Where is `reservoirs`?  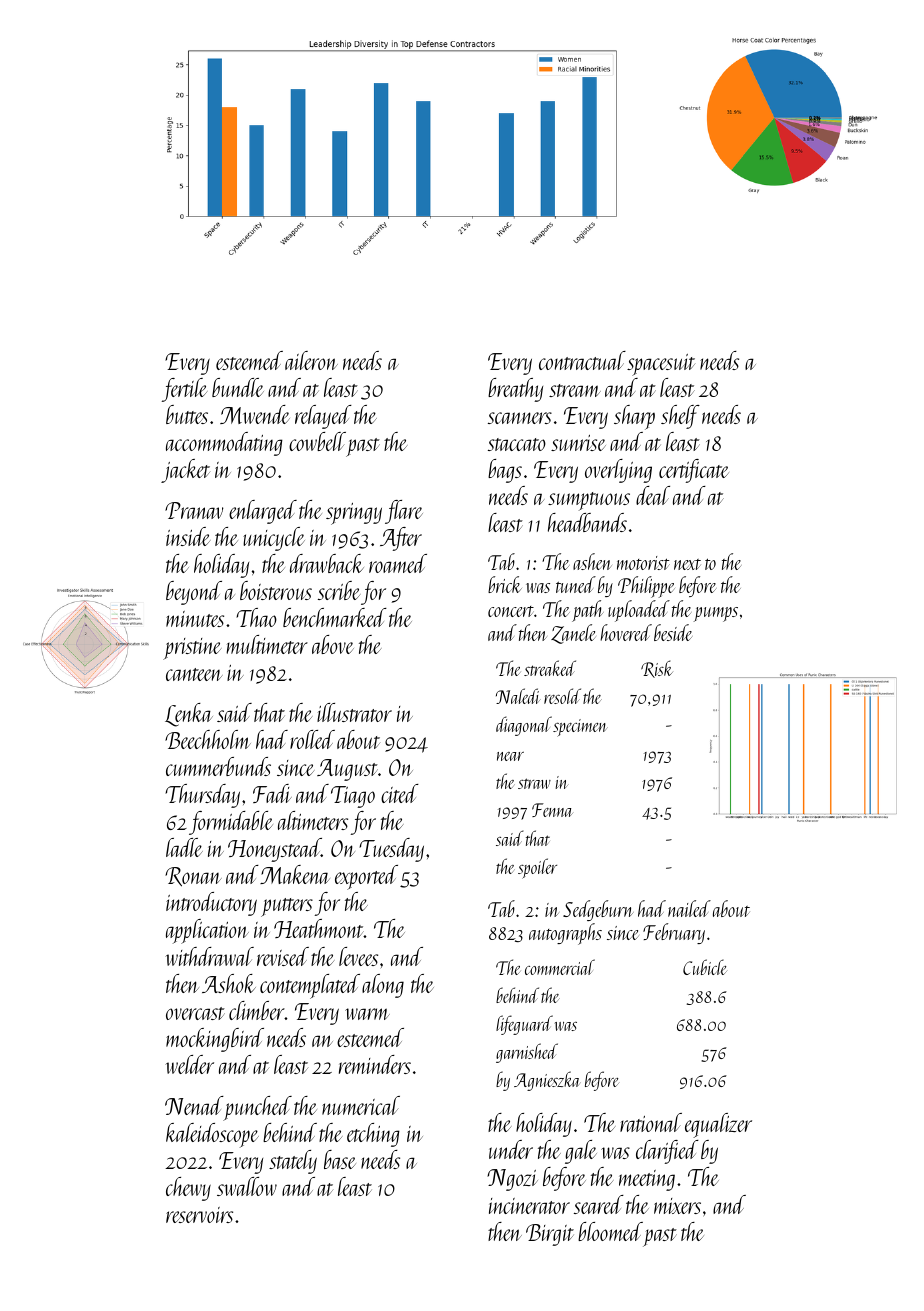 reservoirs is located at coordinates (199, 1215).
